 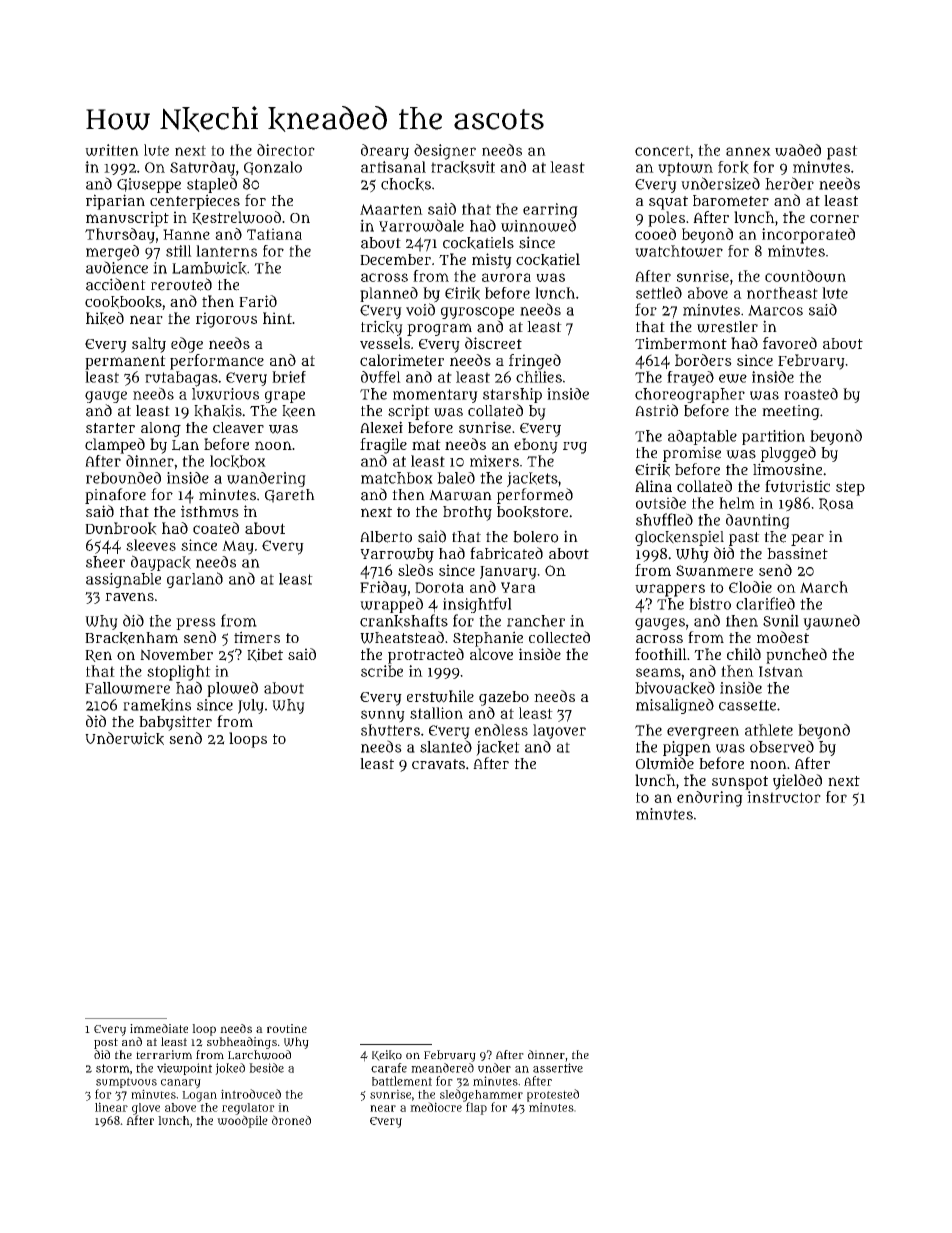 What do you see at coordinates (175, 723) in the page?
I see `babysitter` at bounding box center [175, 723].
